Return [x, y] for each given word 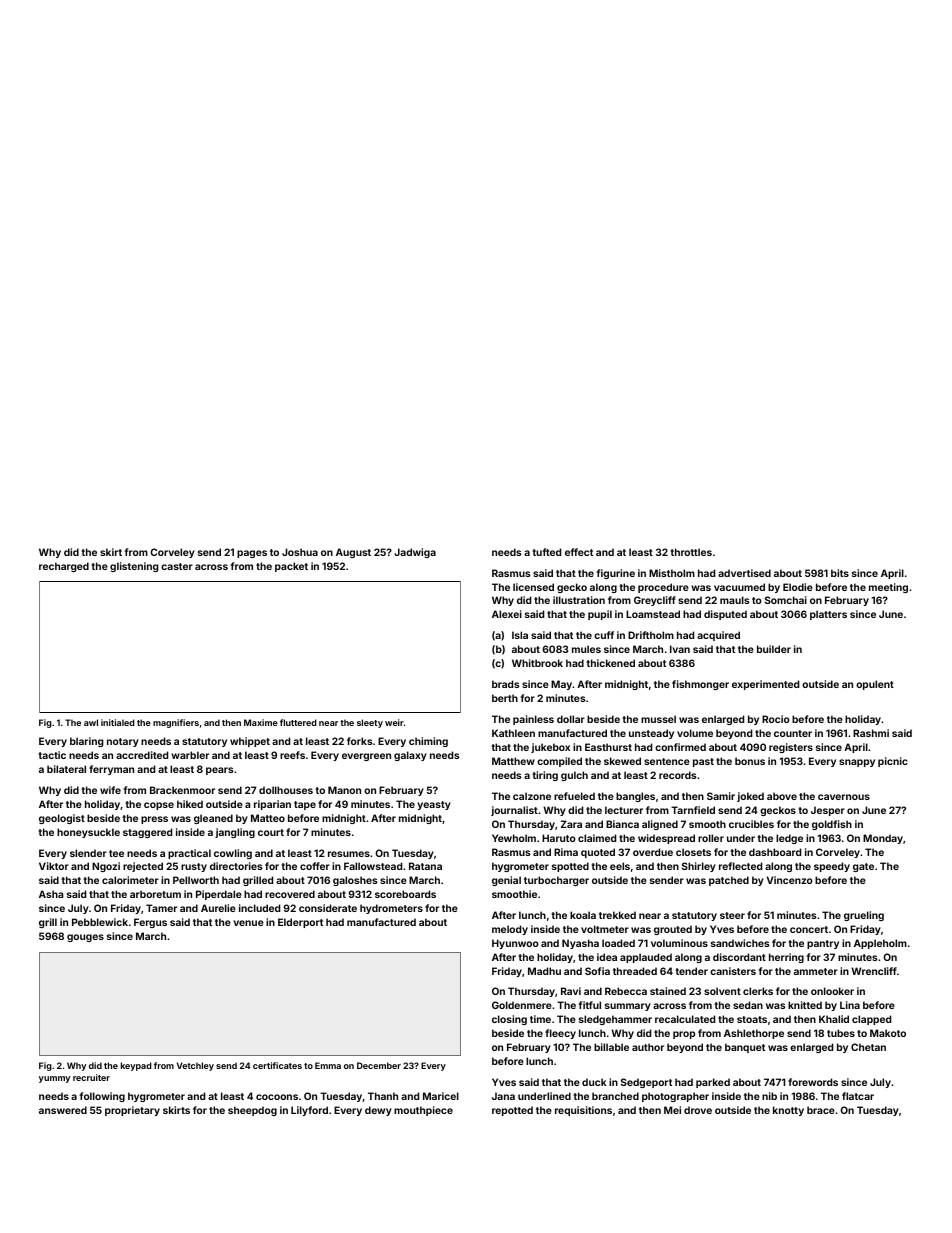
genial [506, 881]
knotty [788, 1111]
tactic [52, 755]
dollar [571, 719]
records [678, 775]
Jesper [828, 811]
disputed [725, 615]
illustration [579, 600]
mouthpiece [423, 1111]
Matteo [268, 818]
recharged [64, 567]
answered [63, 1110]
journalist [514, 811]
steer [732, 915]
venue [248, 923]
